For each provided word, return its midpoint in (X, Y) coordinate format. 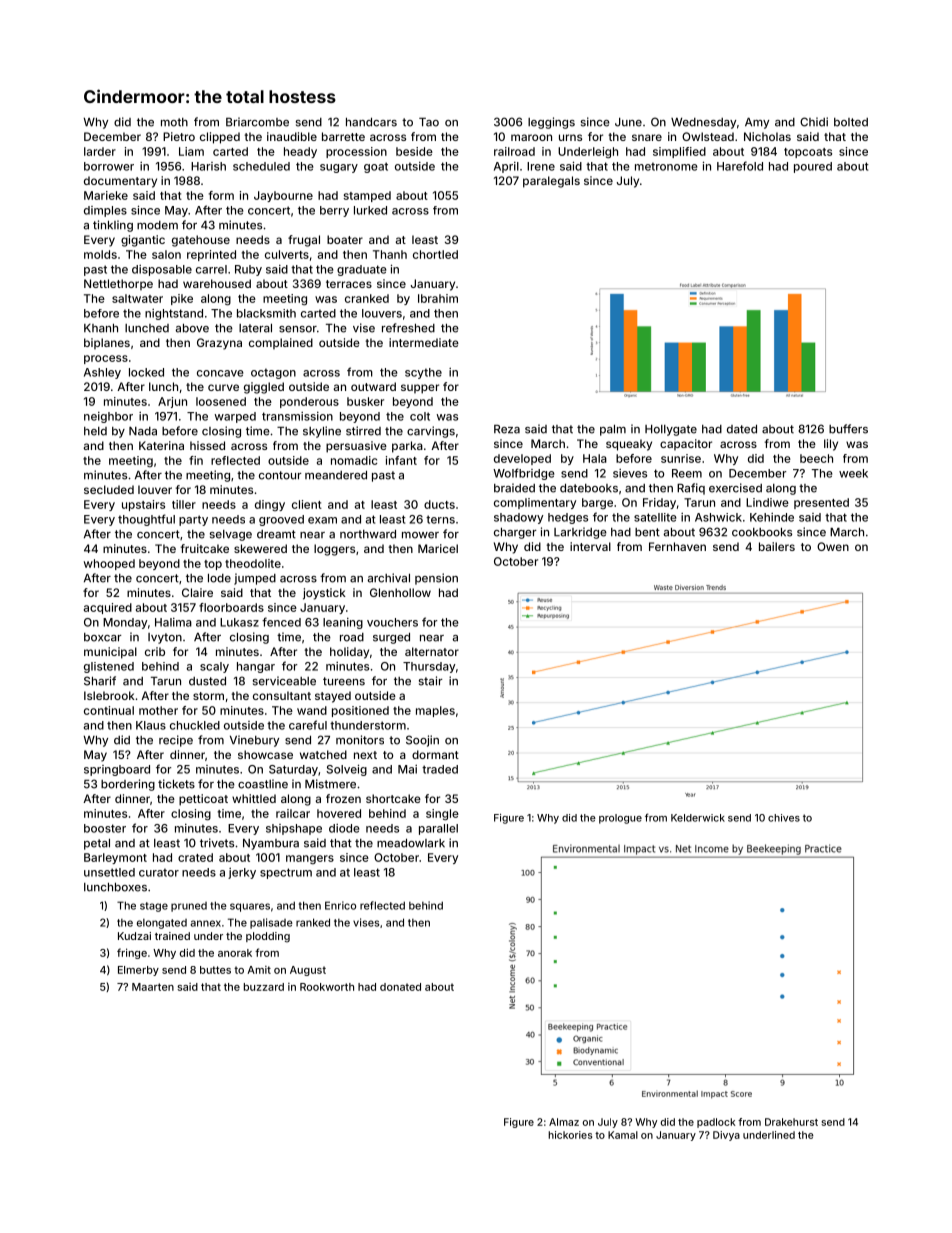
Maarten (153, 987)
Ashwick (718, 517)
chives (784, 818)
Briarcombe (257, 122)
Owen (833, 546)
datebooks (589, 488)
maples (435, 711)
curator (159, 872)
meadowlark (411, 843)
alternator (432, 651)
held (95, 431)
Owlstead (708, 136)
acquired (108, 608)
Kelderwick (698, 818)
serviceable (284, 681)
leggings (551, 123)
